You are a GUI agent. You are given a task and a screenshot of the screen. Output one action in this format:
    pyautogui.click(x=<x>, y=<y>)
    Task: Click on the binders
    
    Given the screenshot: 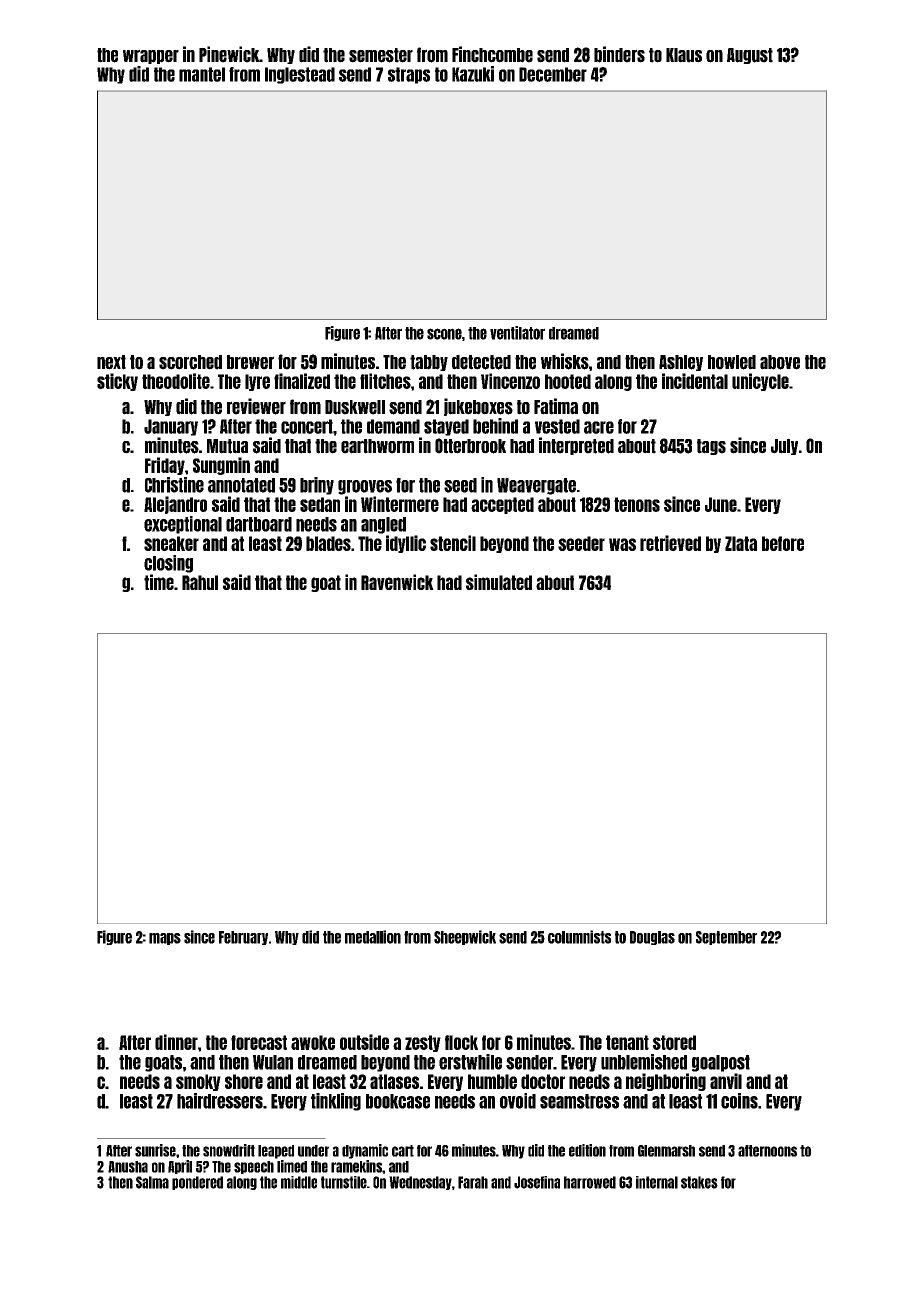 What is the action you would take?
    pyautogui.click(x=619, y=54)
